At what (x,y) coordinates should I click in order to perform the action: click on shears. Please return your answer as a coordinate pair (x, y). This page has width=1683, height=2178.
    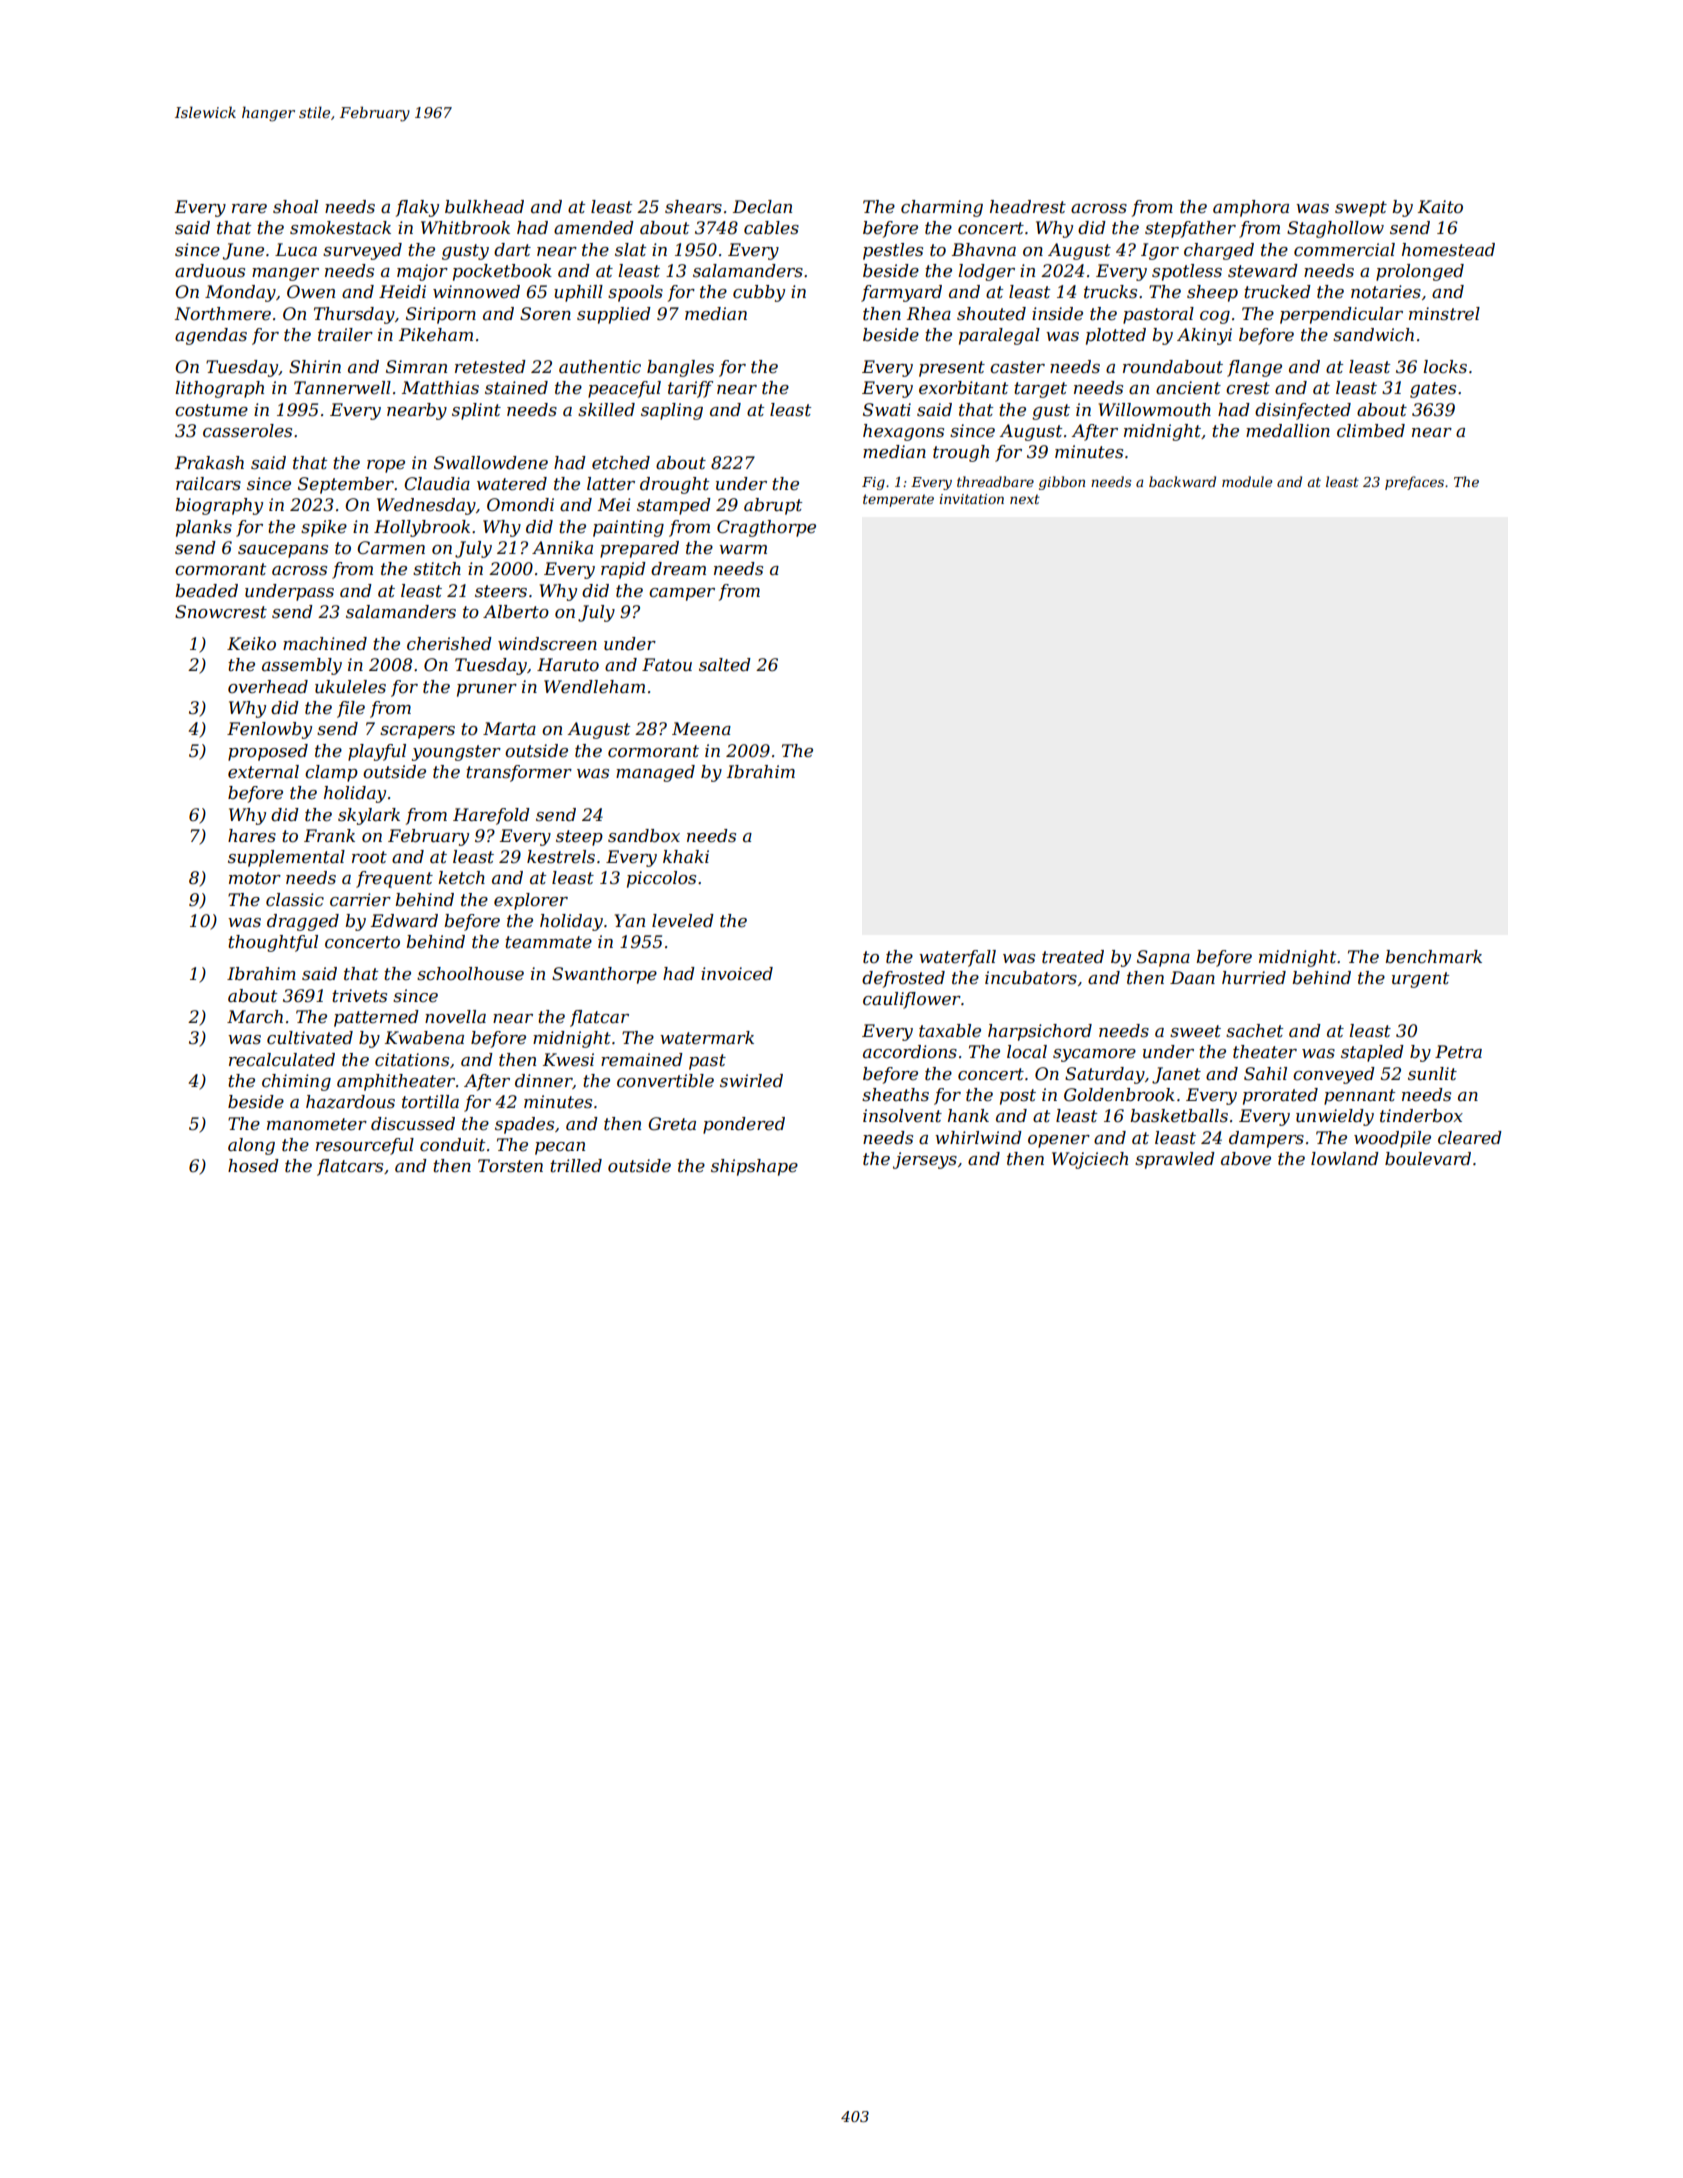
    Looking at the image, I should click on (693, 207).
